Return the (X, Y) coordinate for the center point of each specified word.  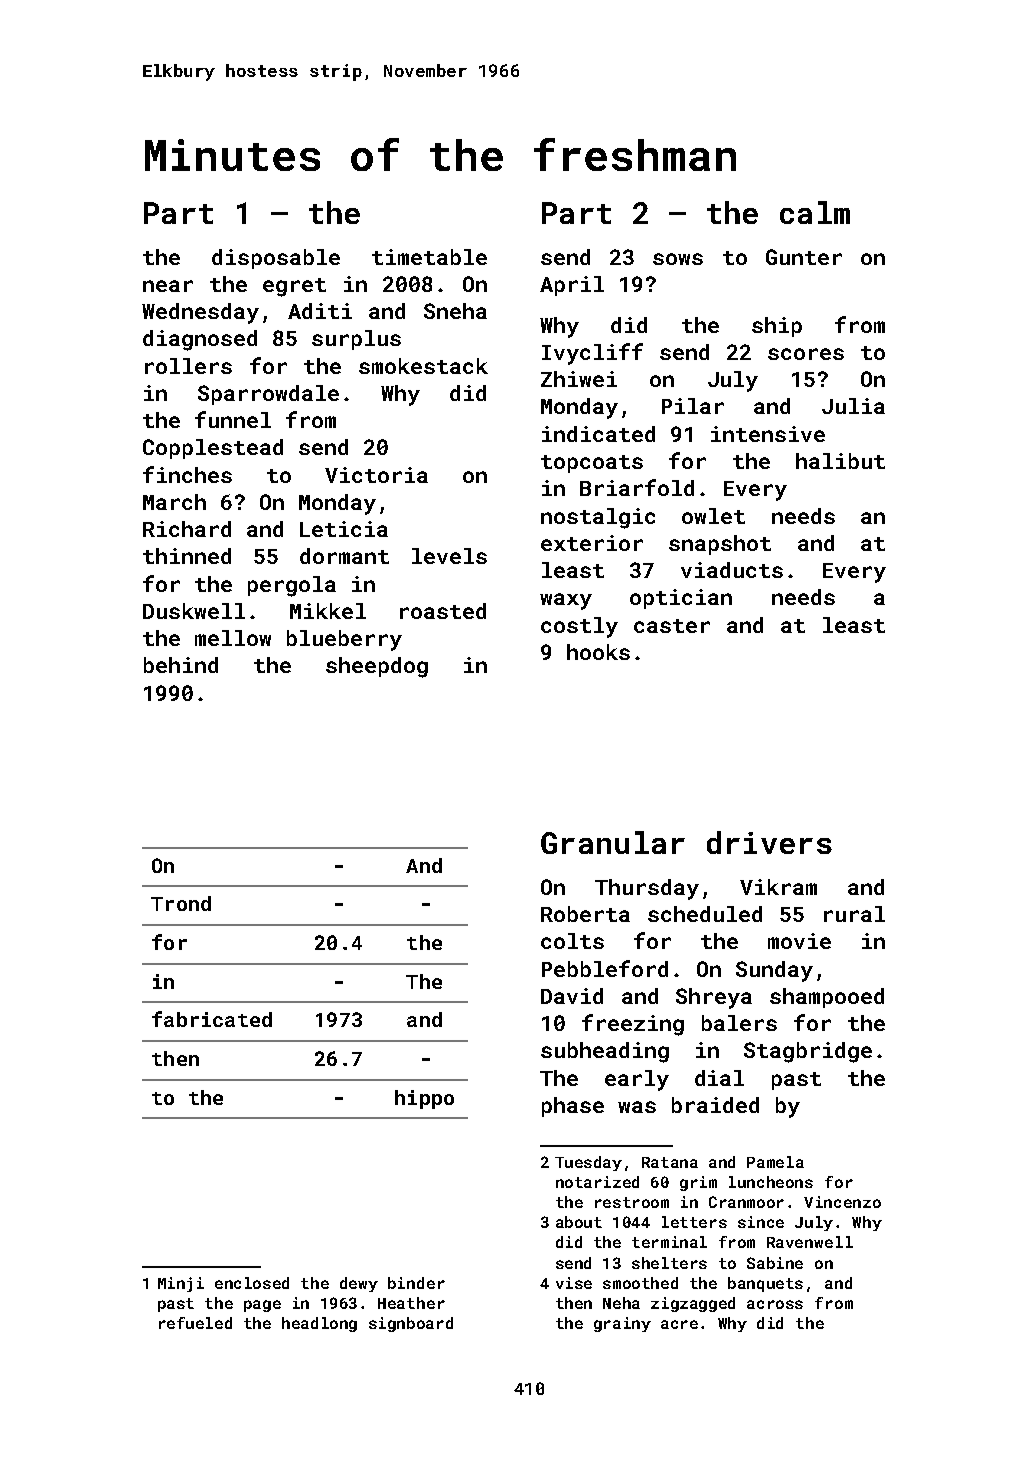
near (168, 286)
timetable (429, 257)
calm (815, 212)
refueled (195, 1323)
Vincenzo (842, 1202)
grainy (622, 1324)
